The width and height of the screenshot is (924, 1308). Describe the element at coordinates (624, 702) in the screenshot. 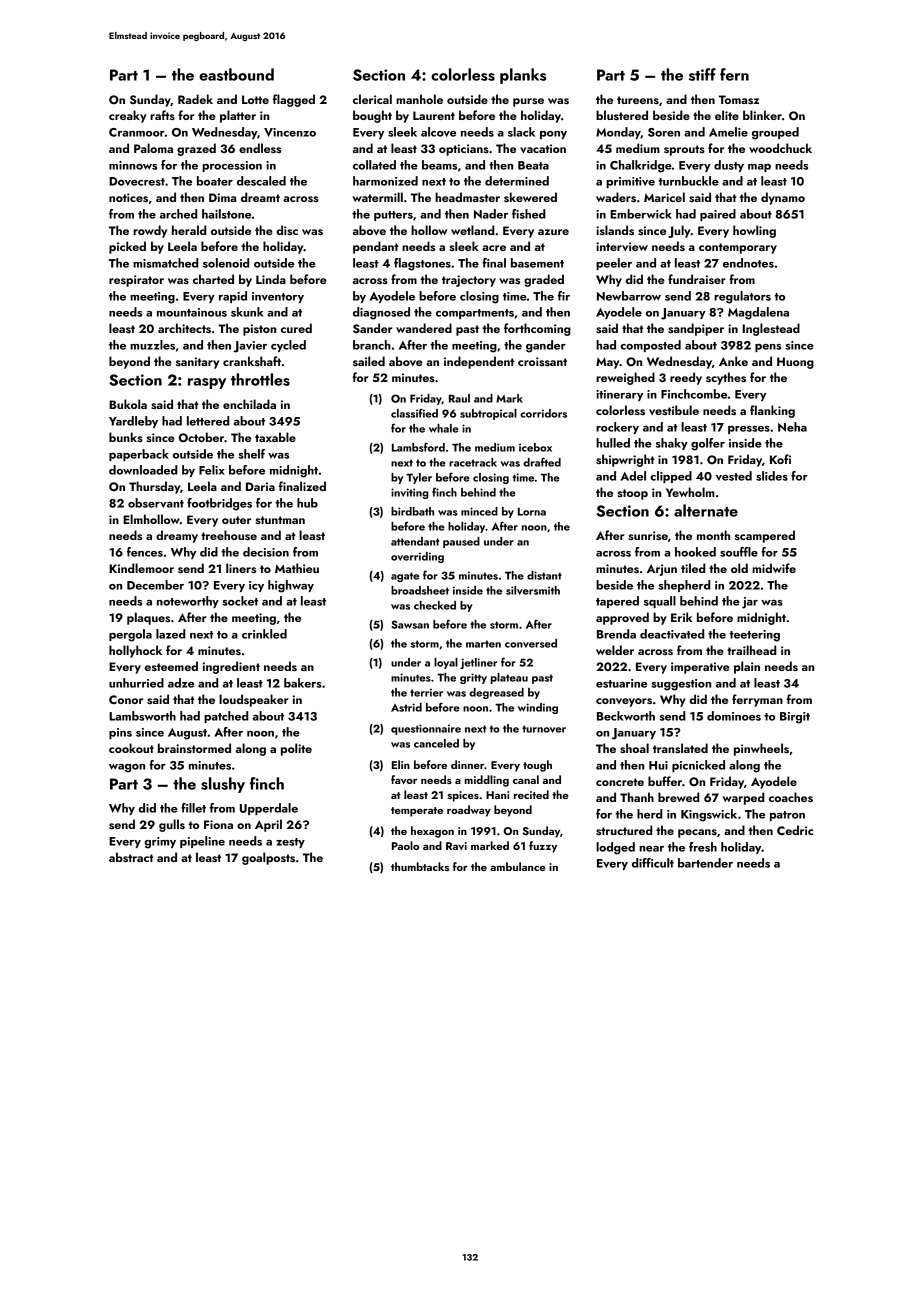

I see `conveyors` at that location.
